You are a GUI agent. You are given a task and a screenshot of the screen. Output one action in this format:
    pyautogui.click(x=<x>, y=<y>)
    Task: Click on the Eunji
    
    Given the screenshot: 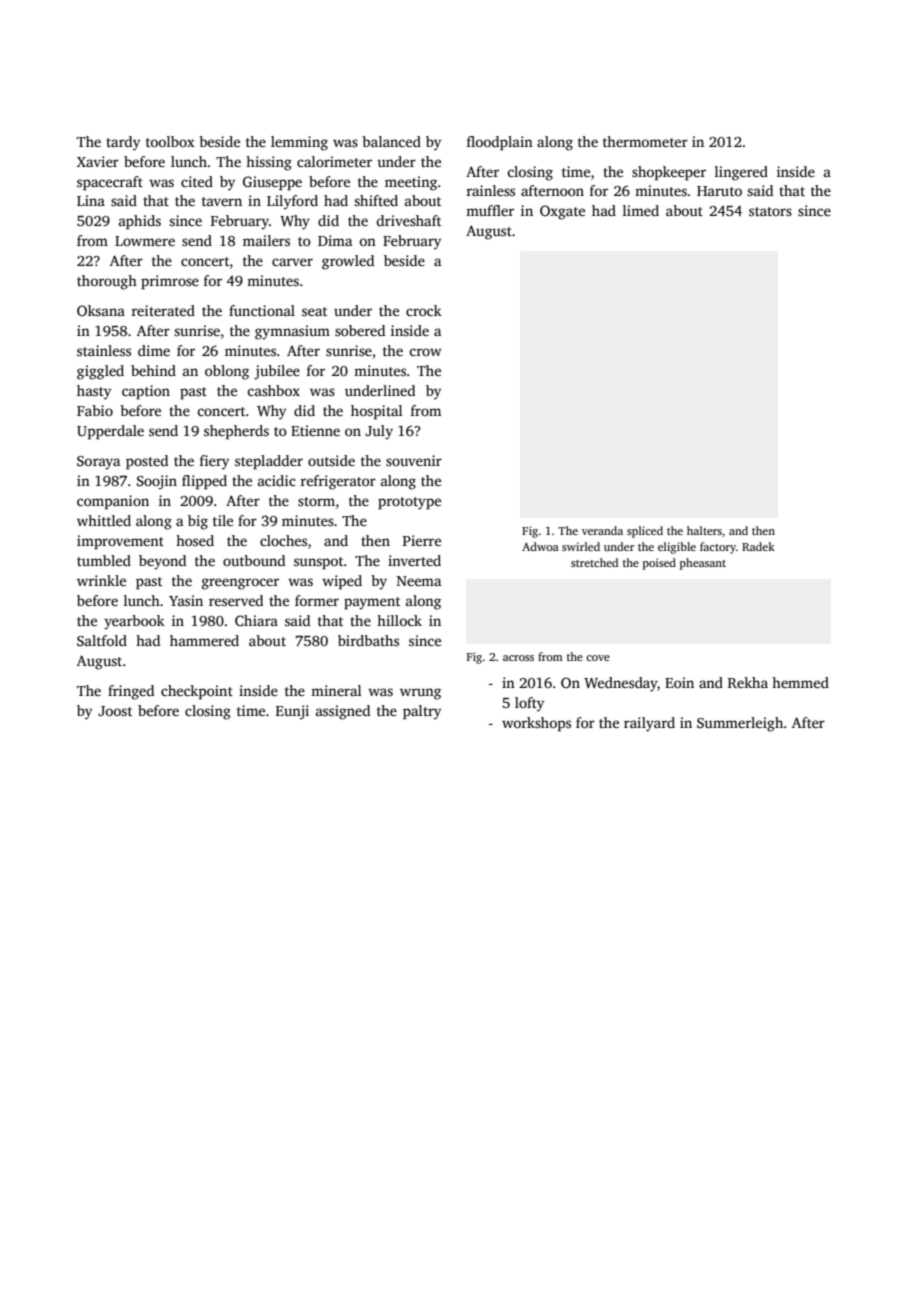 What is the action you would take?
    pyautogui.click(x=292, y=712)
